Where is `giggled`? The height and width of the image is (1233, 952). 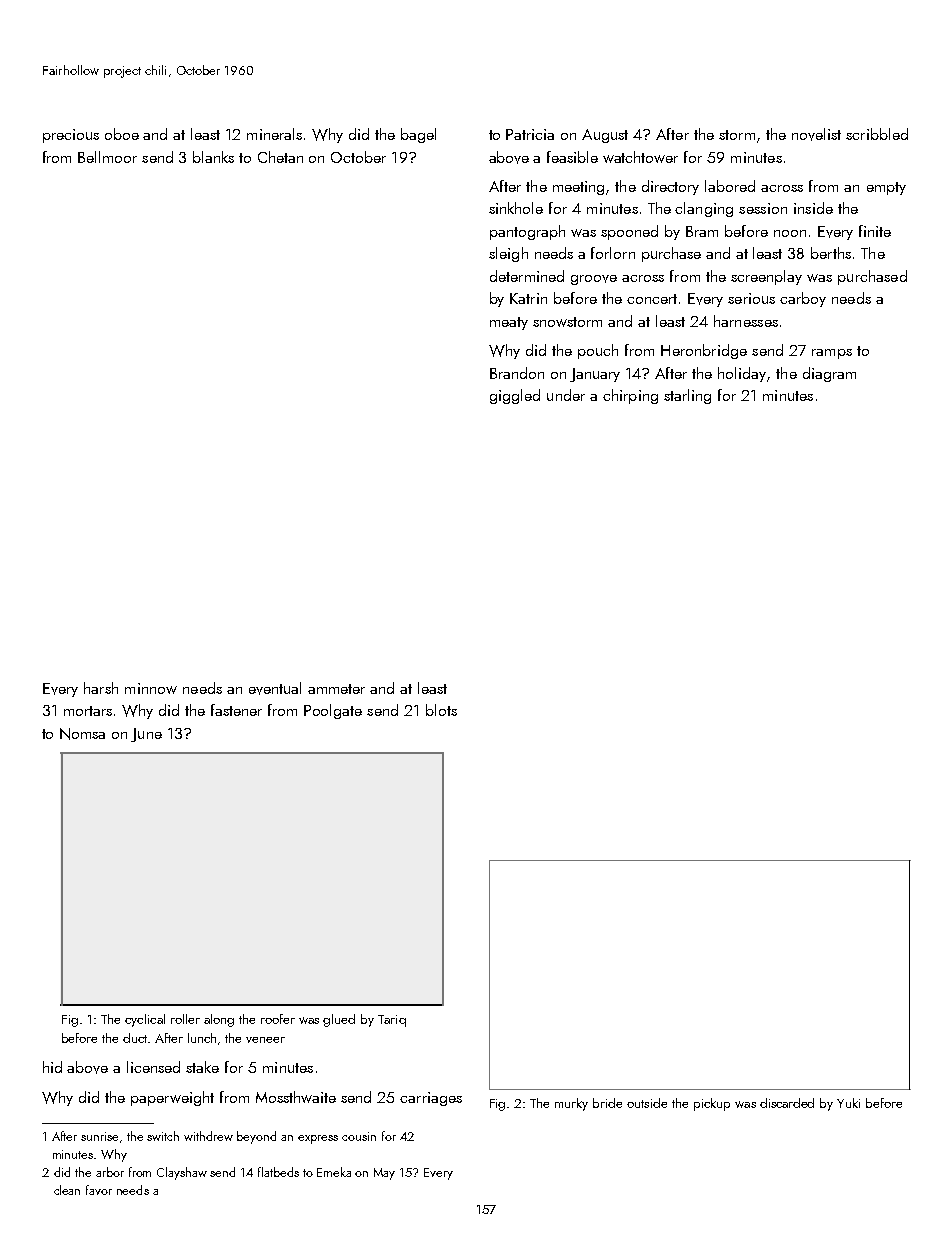
giggled is located at coordinates (515, 396).
